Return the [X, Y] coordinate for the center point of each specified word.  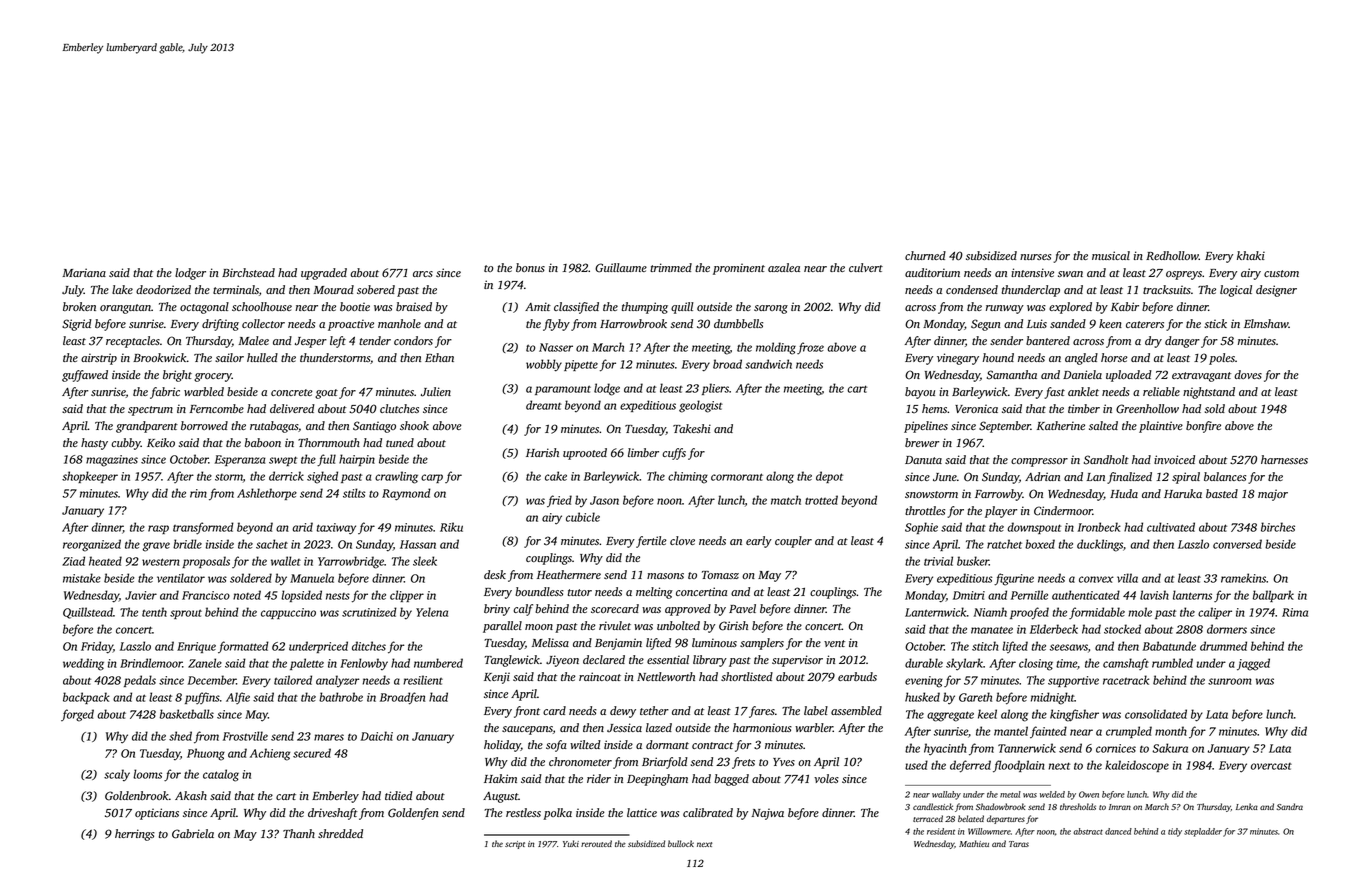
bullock [681, 843]
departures [1006, 819]
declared [604, 659]
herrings [135, 835]
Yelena [432, 612]
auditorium [932, 272]
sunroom [1230, 681]
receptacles [133, 342]
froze [810, 348]
